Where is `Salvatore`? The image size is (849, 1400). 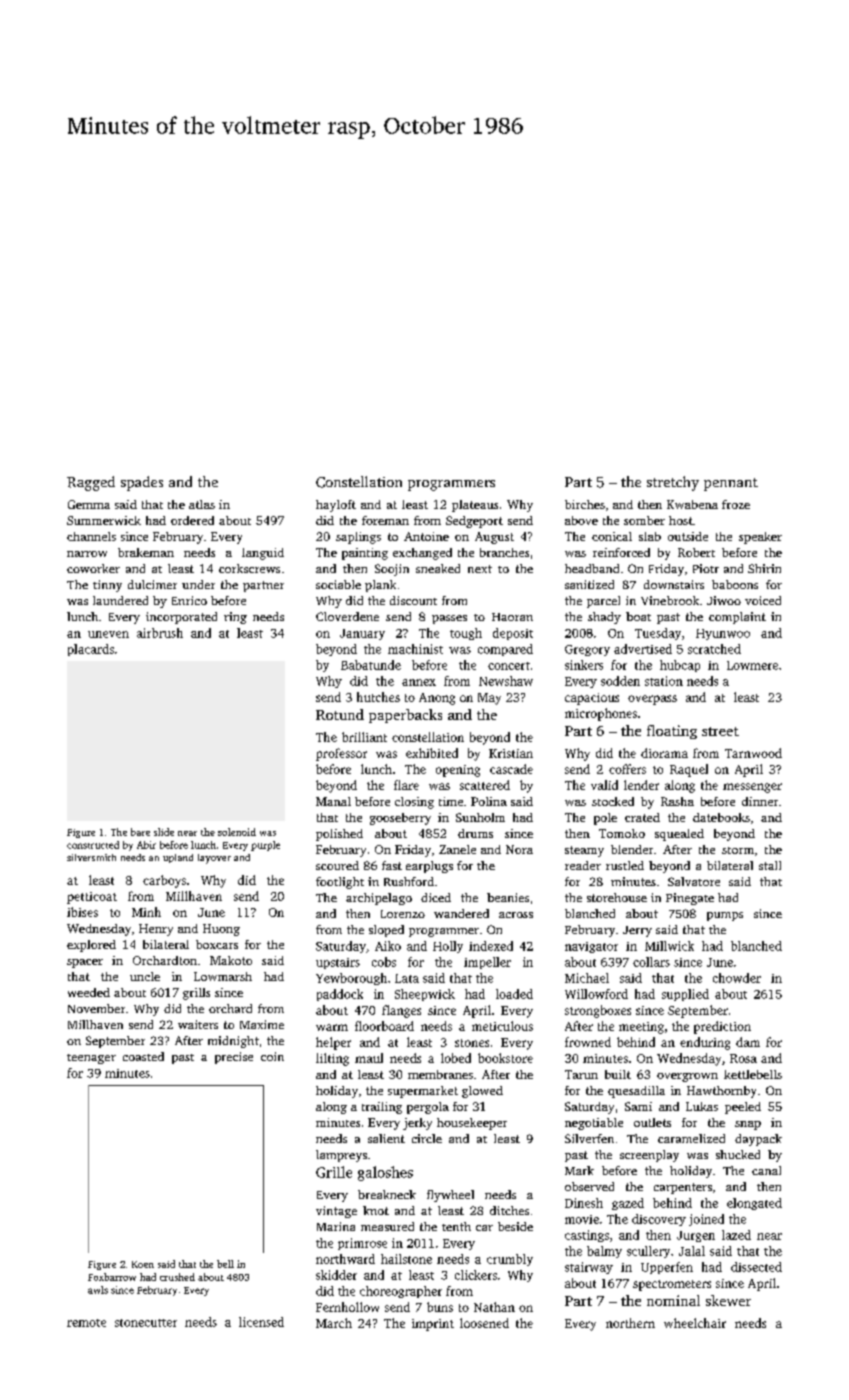 Salvatore is located at coordinates (694, 881).
